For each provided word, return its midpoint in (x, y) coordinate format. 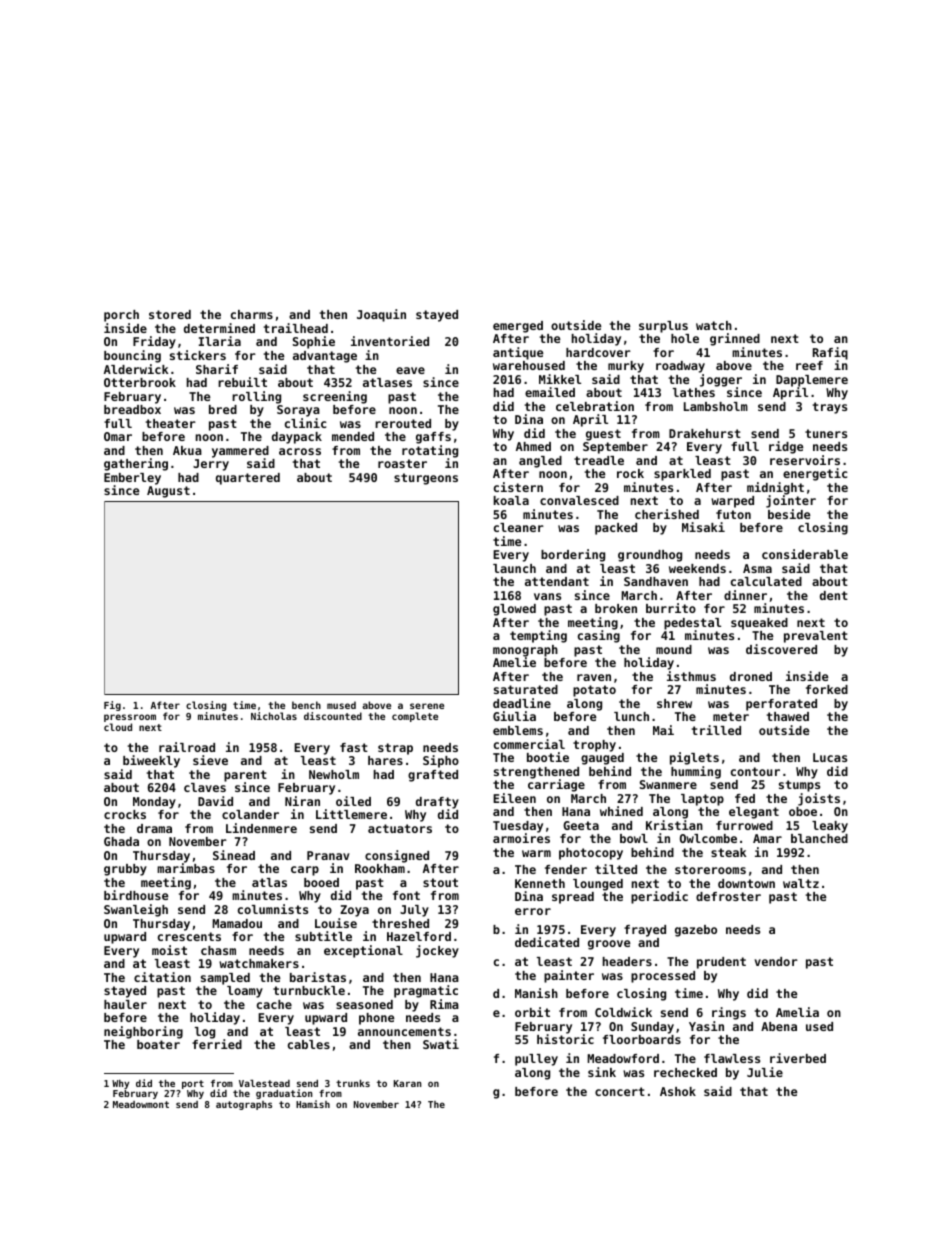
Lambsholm (716, 406)
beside (789, 514)
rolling (256, 397)
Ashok (678, 1091)
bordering (573, 555)
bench (306, 705)
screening (335, 397)
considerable (805, 554)
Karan (407, 1083)
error (533, 911)
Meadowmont (141, 1104)
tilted (616, 869)
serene (427, 706)
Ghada (121, 841)
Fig (112, 706)
